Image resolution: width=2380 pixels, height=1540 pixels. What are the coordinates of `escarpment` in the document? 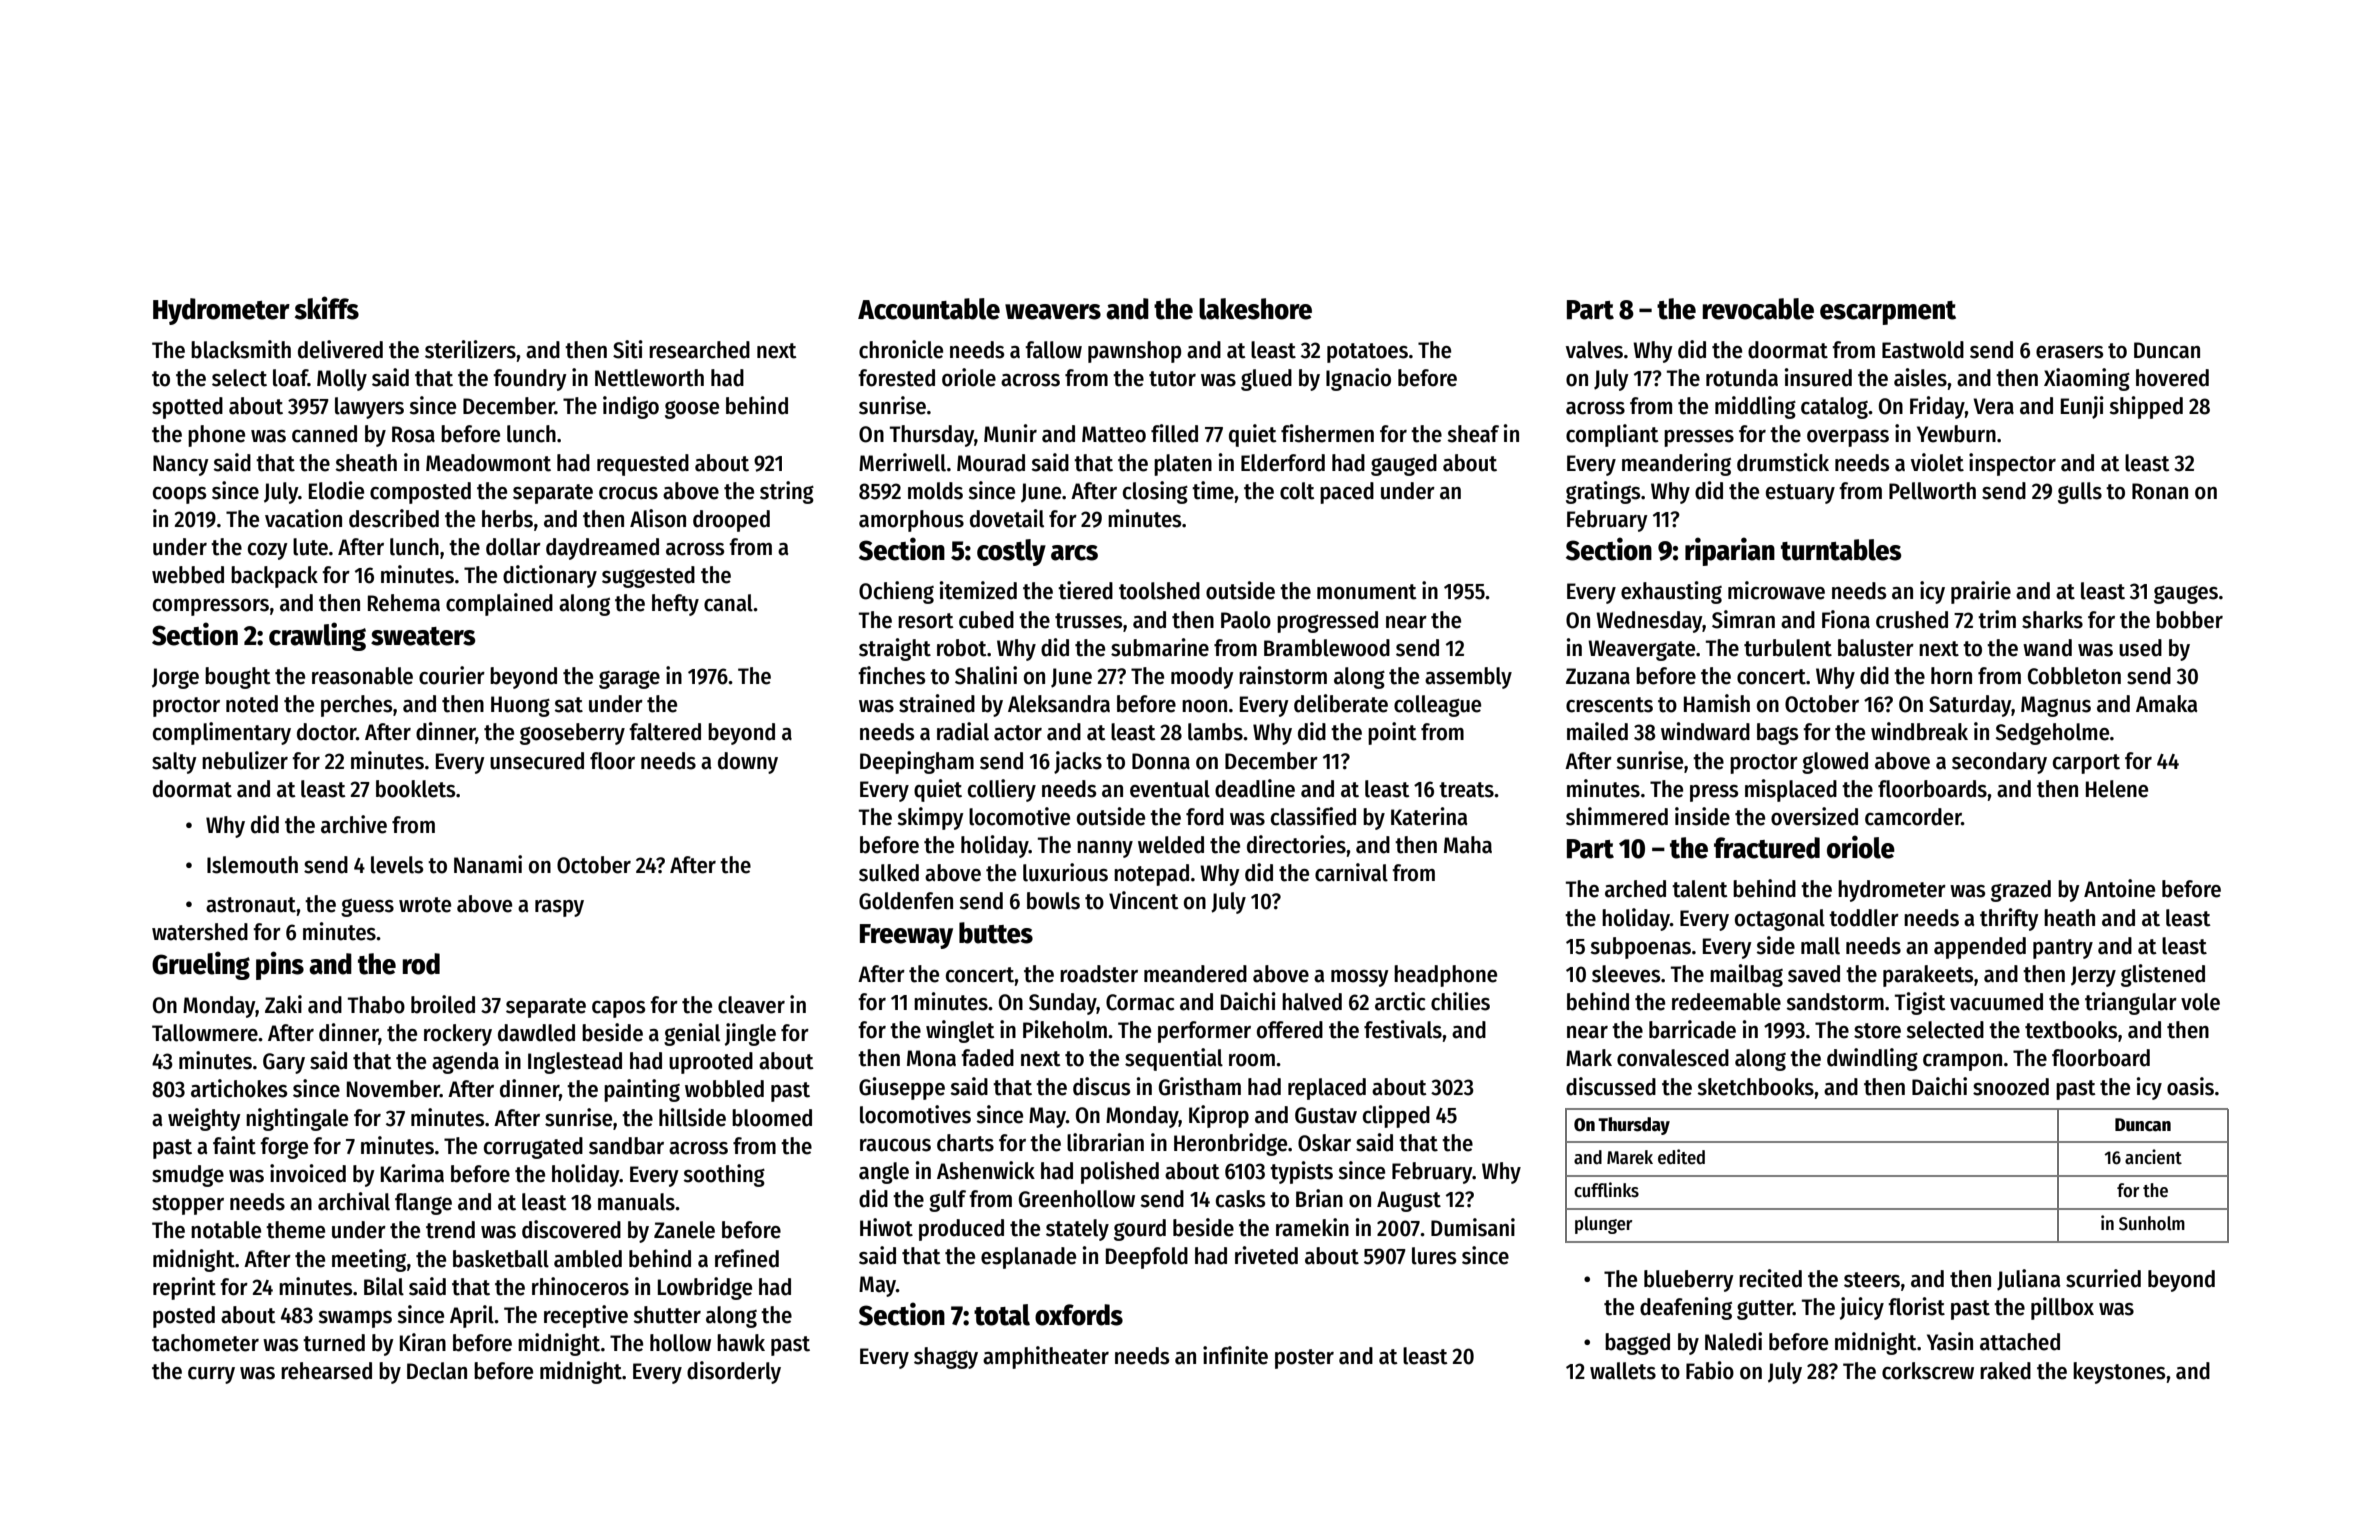 It's located at (1888, 313).
